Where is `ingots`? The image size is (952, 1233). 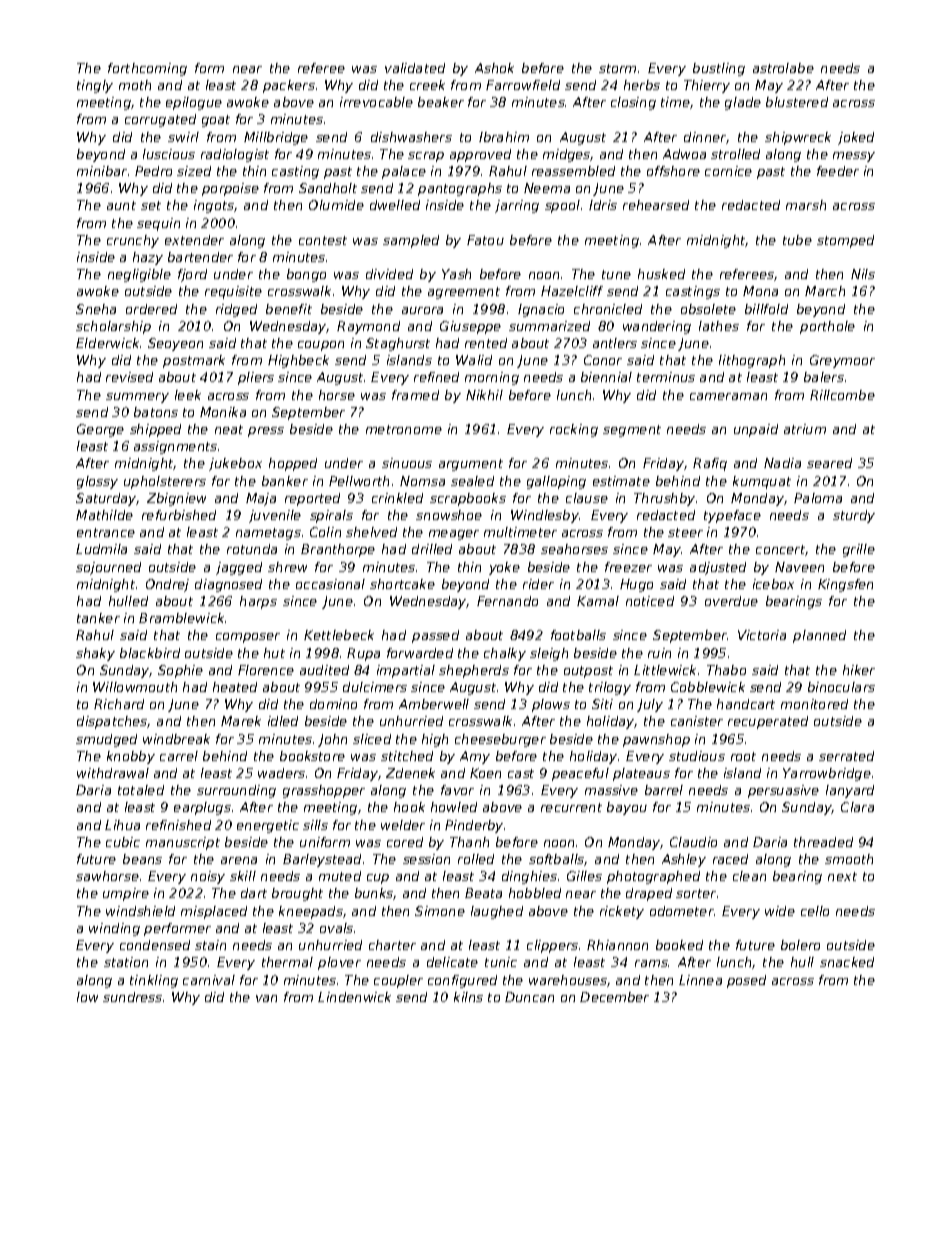
ingots is located at coordinates (214, 206).
